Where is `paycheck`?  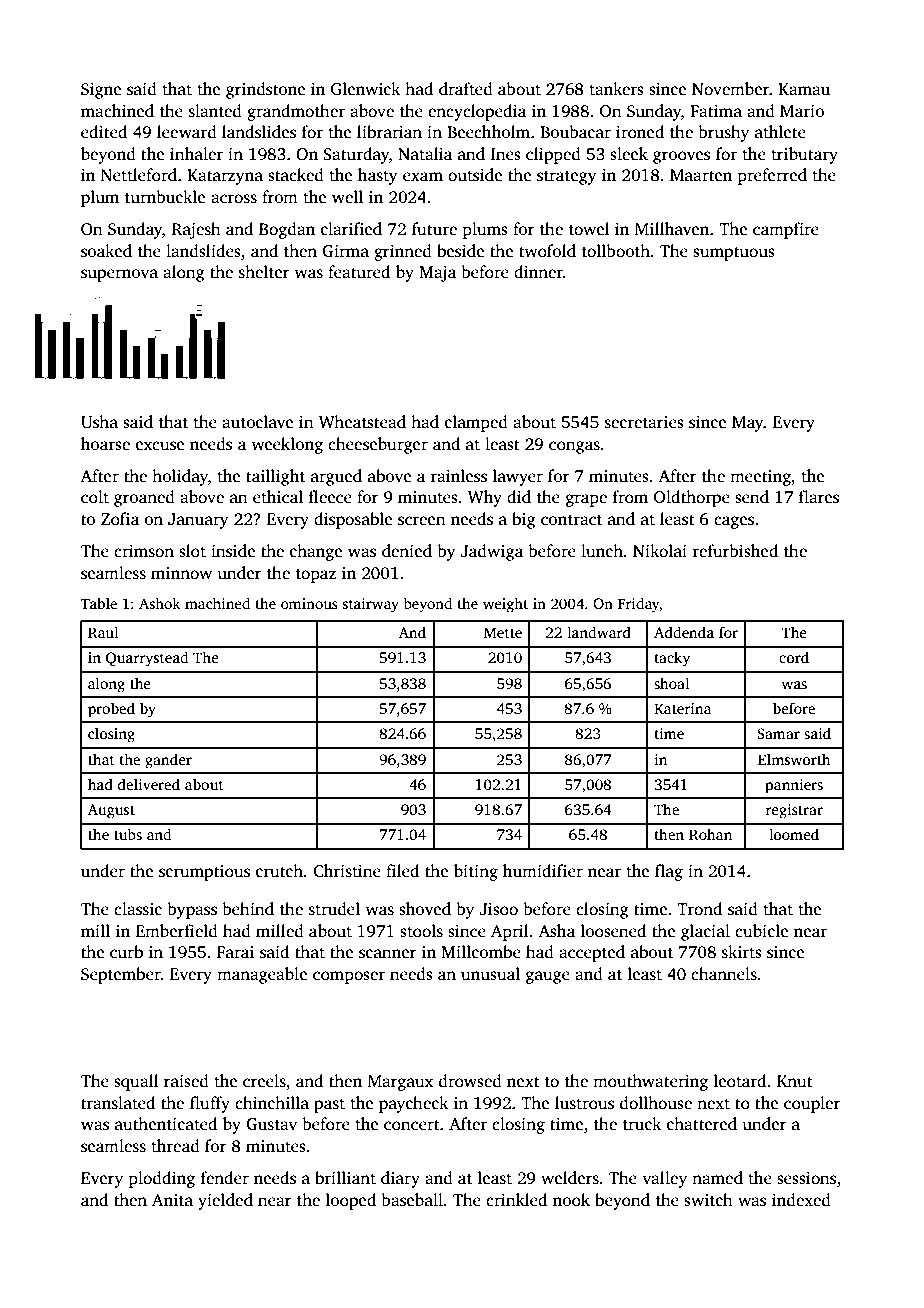 paycheck is located at coordinates (414, 1104).
